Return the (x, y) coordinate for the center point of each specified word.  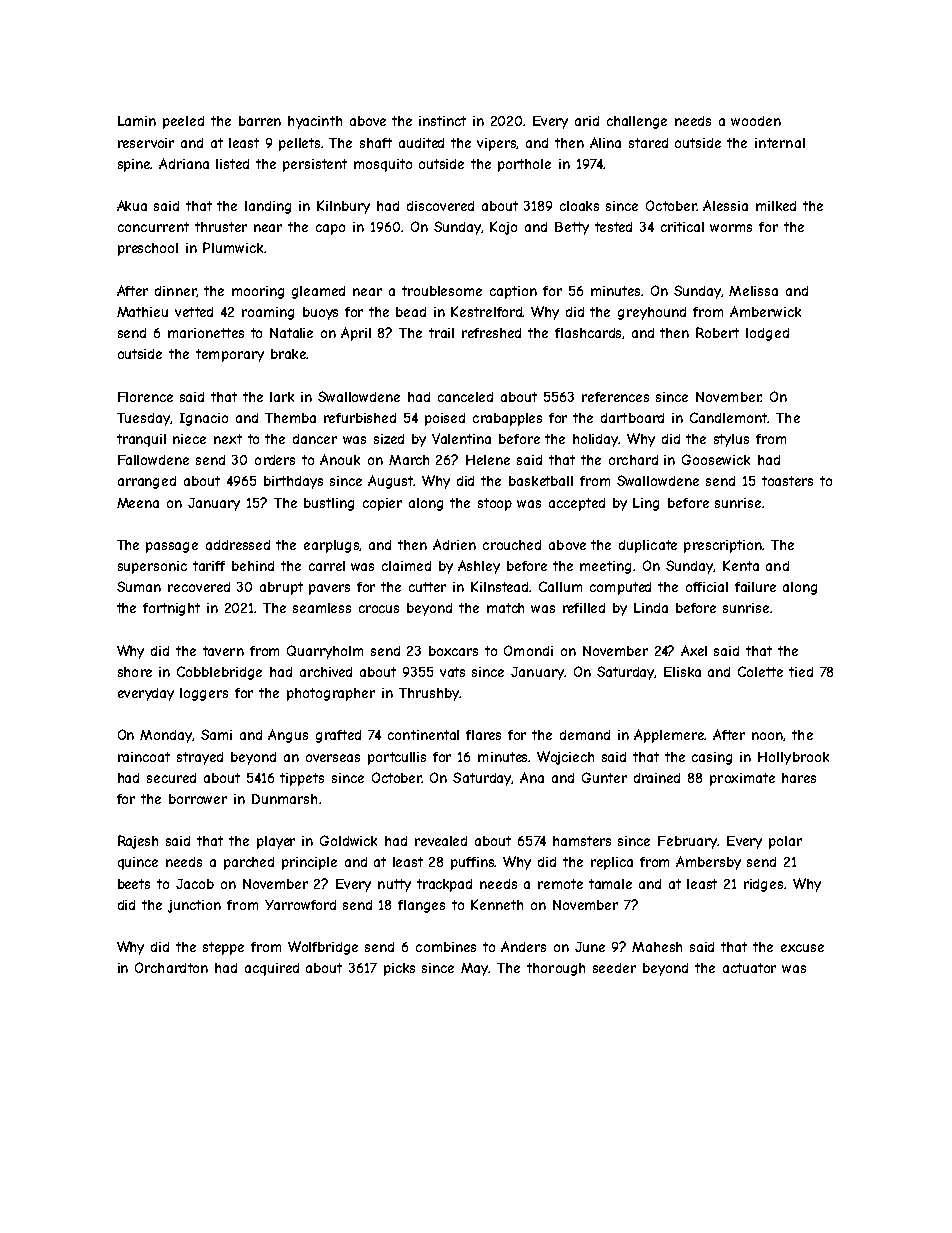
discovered (440, 206)
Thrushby (429, 694)
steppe (223, 948)
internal (780, 143)
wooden (756, 121)
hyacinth (315, 122)
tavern (223, 651)
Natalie (291, 333)
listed (232, 164)
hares (799, 778)
